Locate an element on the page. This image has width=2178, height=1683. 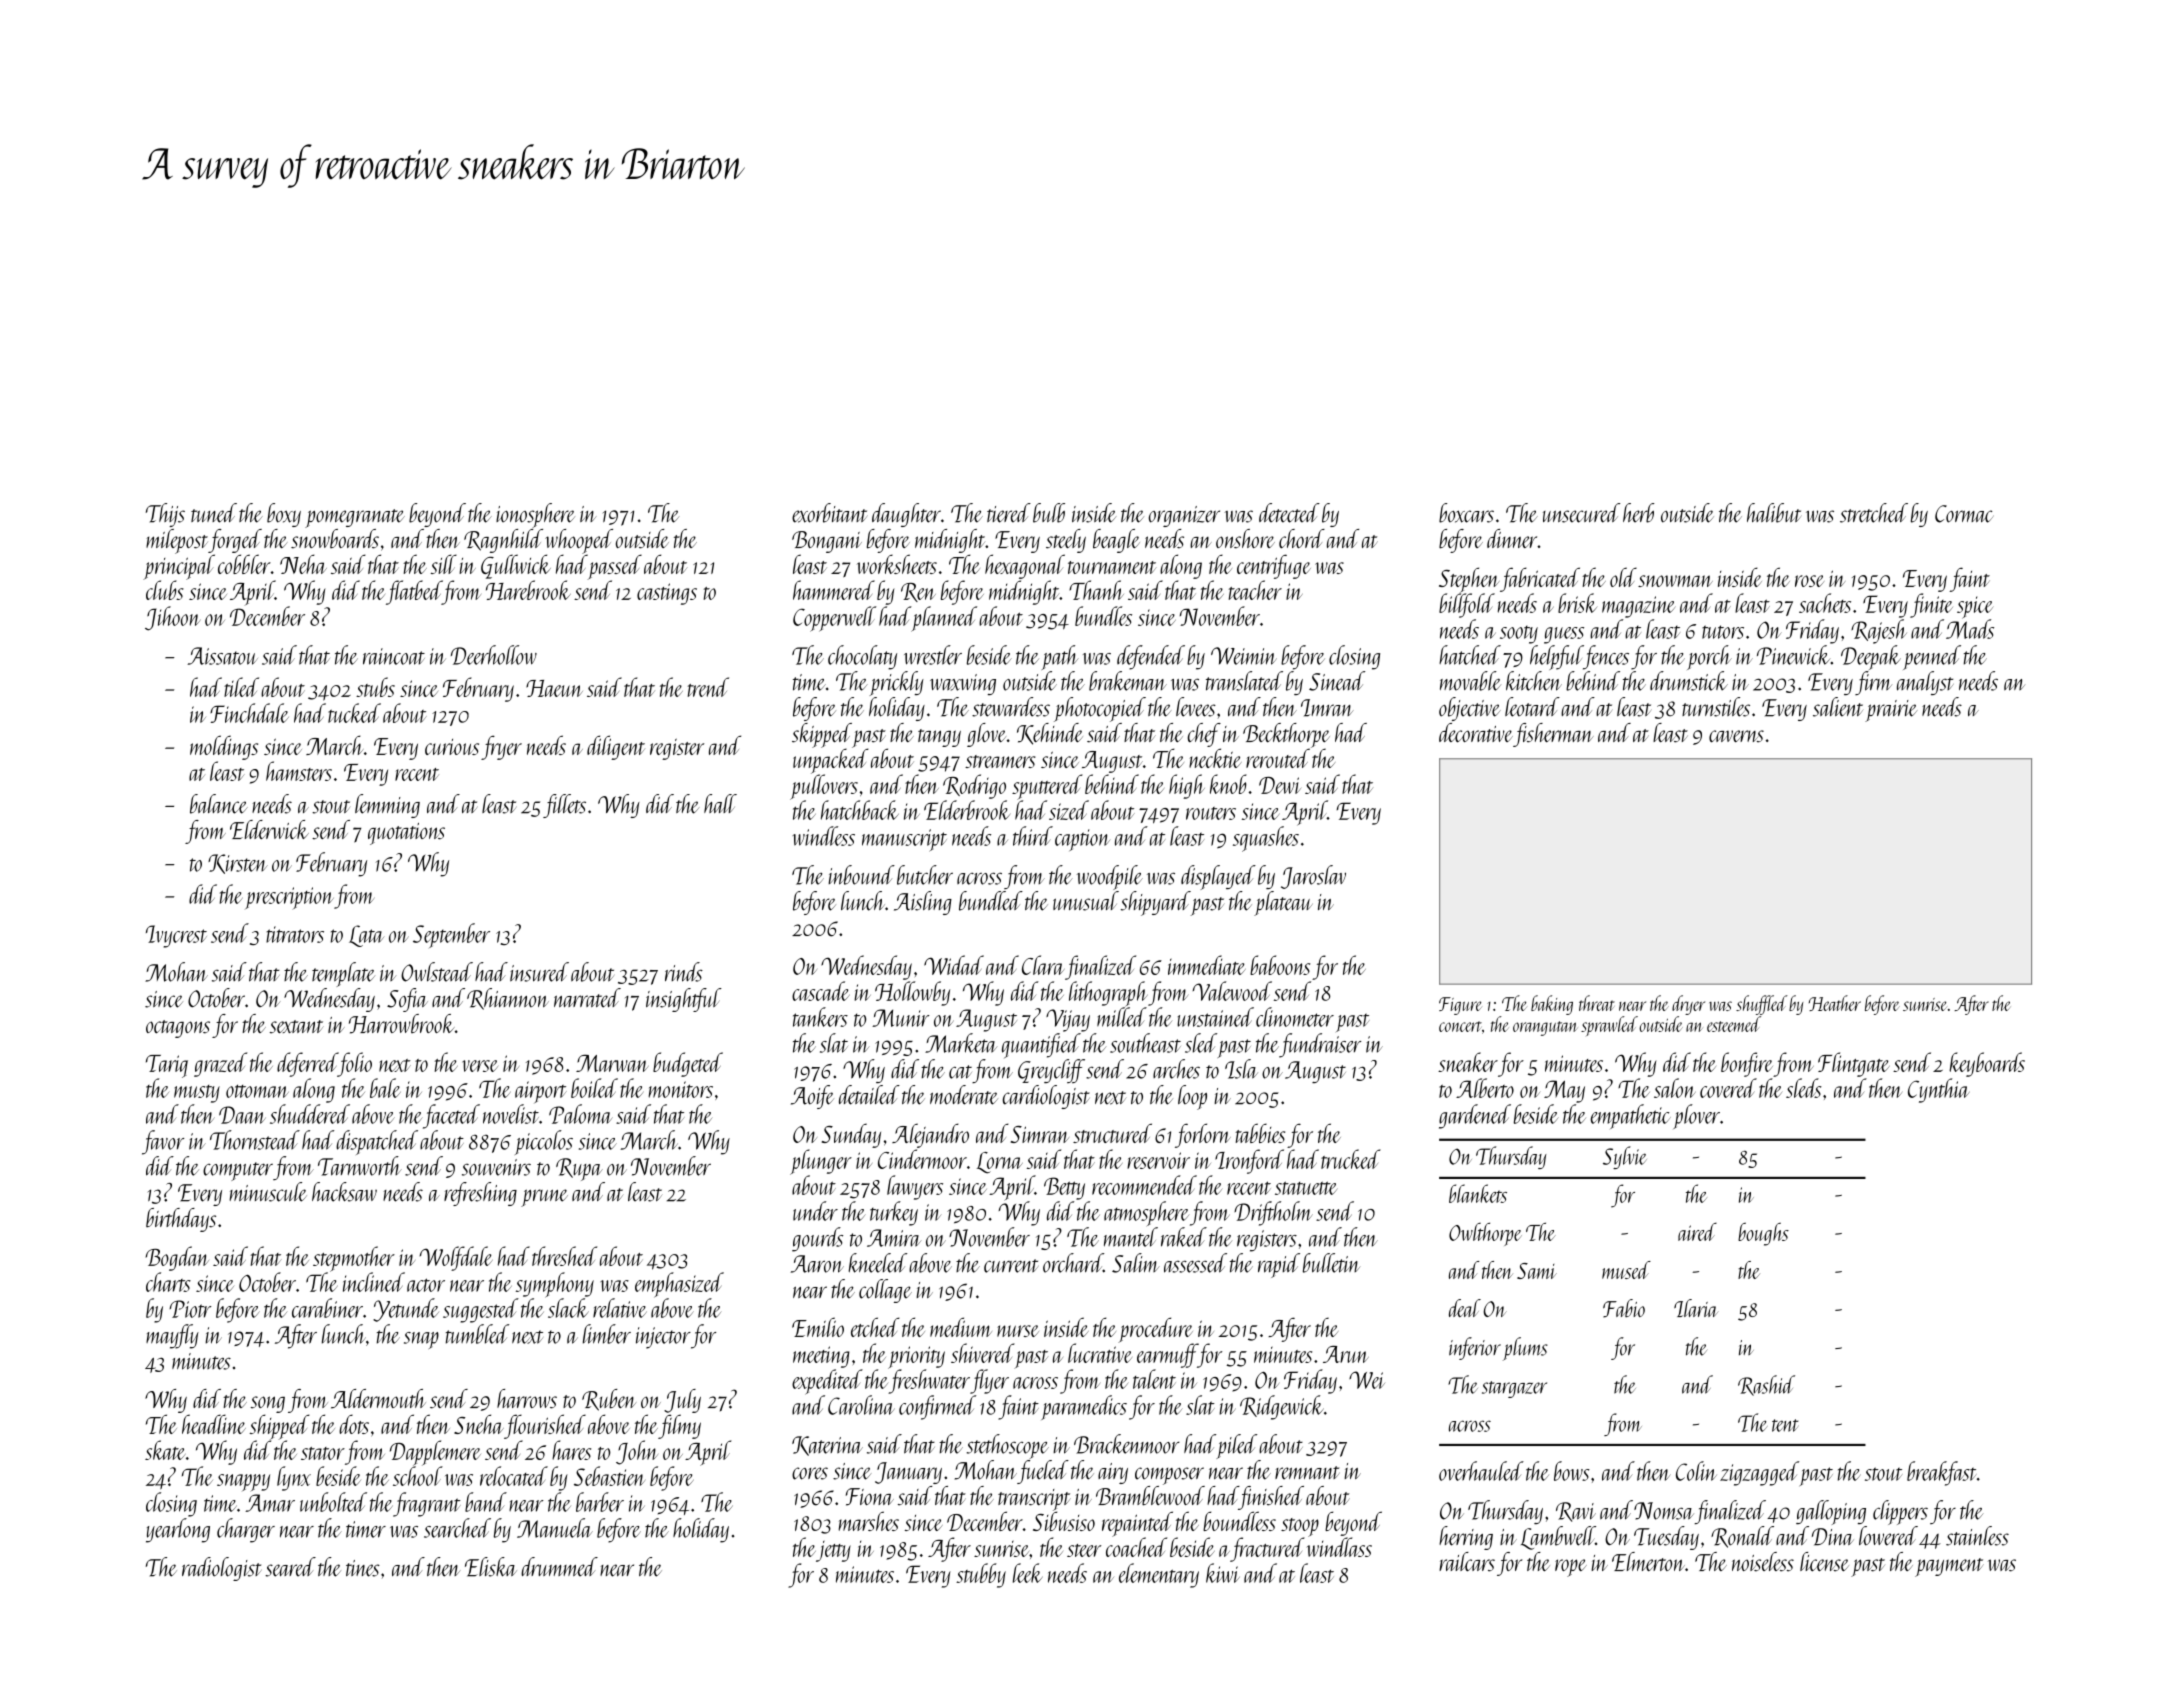
Owlthorpe is located at coordinates (1485, 1234).
